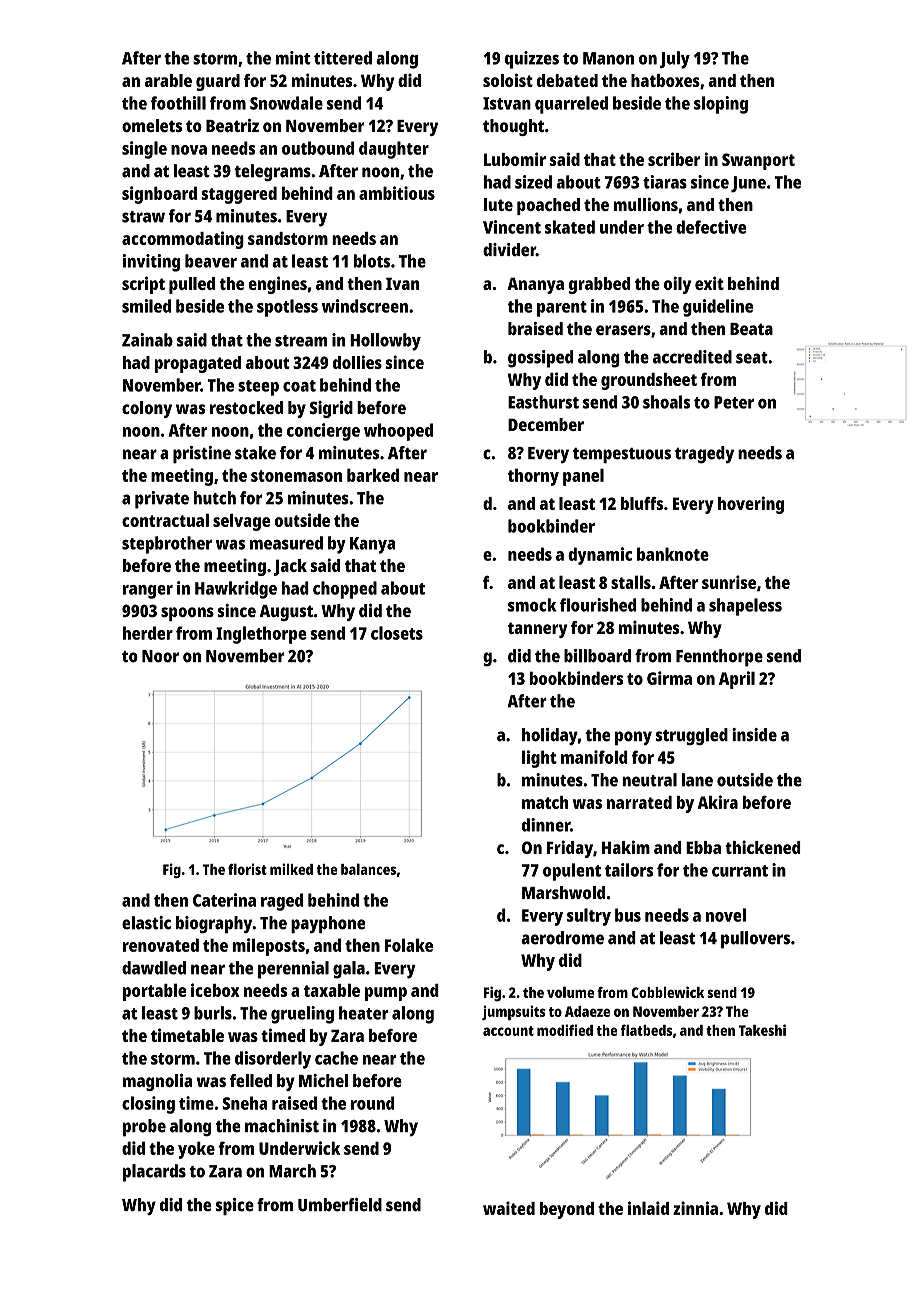  I want to click on Noor, so click(160, 656).
